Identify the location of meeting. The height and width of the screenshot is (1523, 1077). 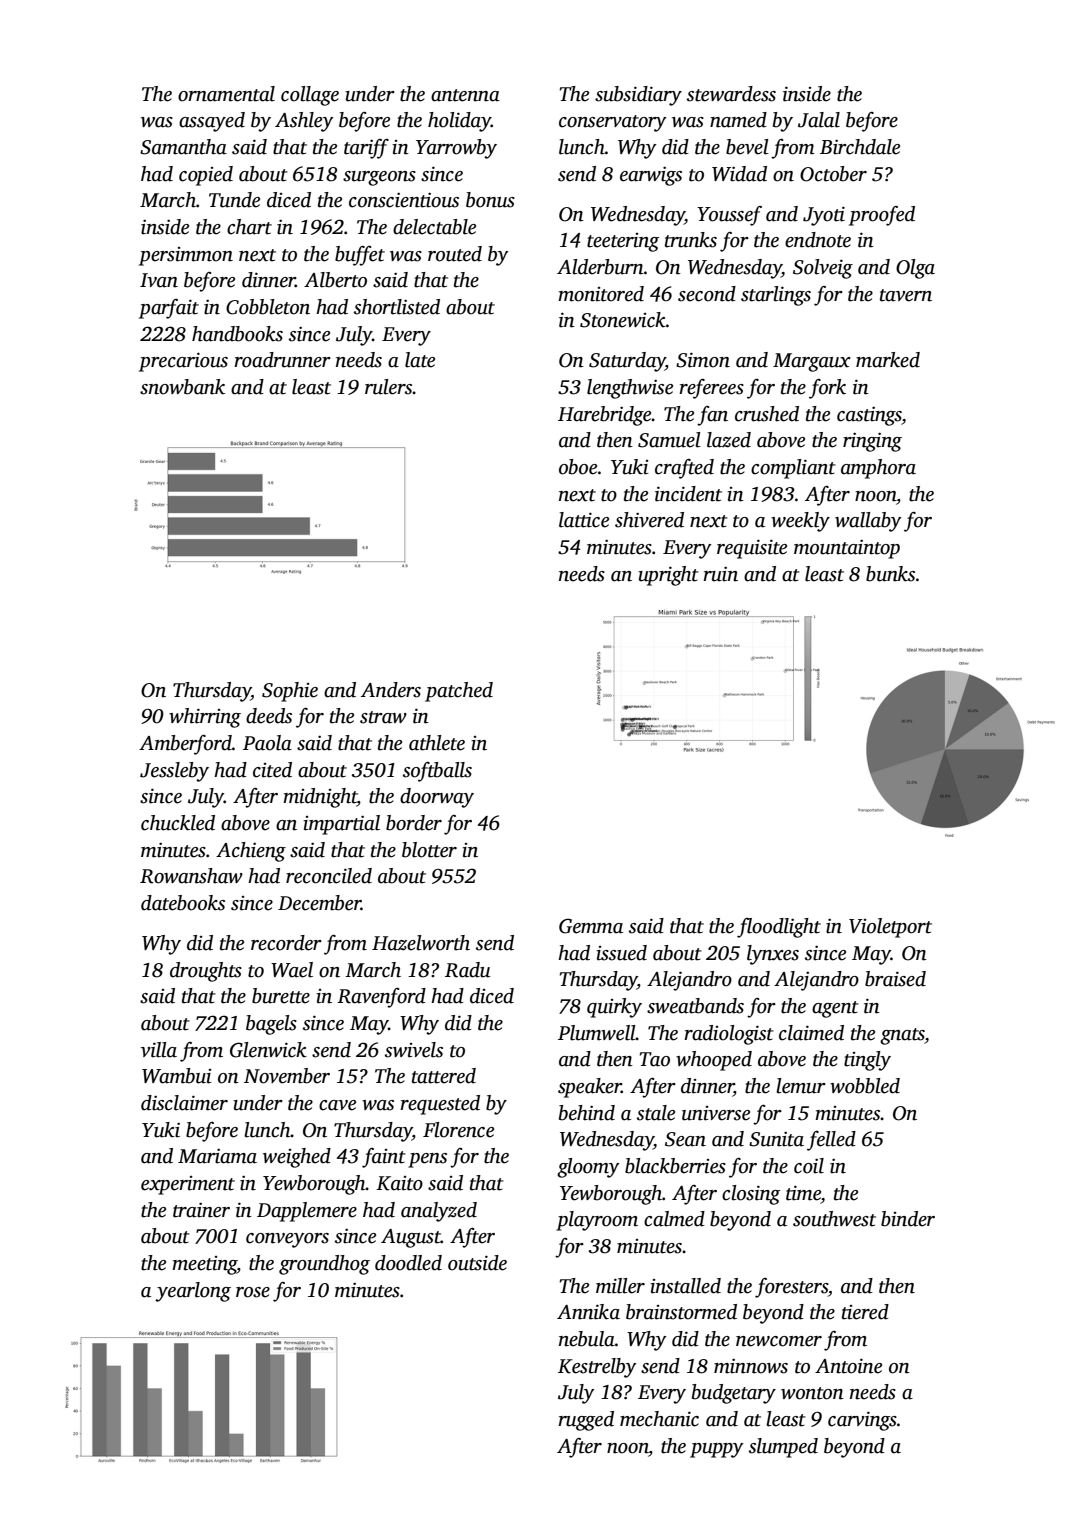
(204, 1265).
